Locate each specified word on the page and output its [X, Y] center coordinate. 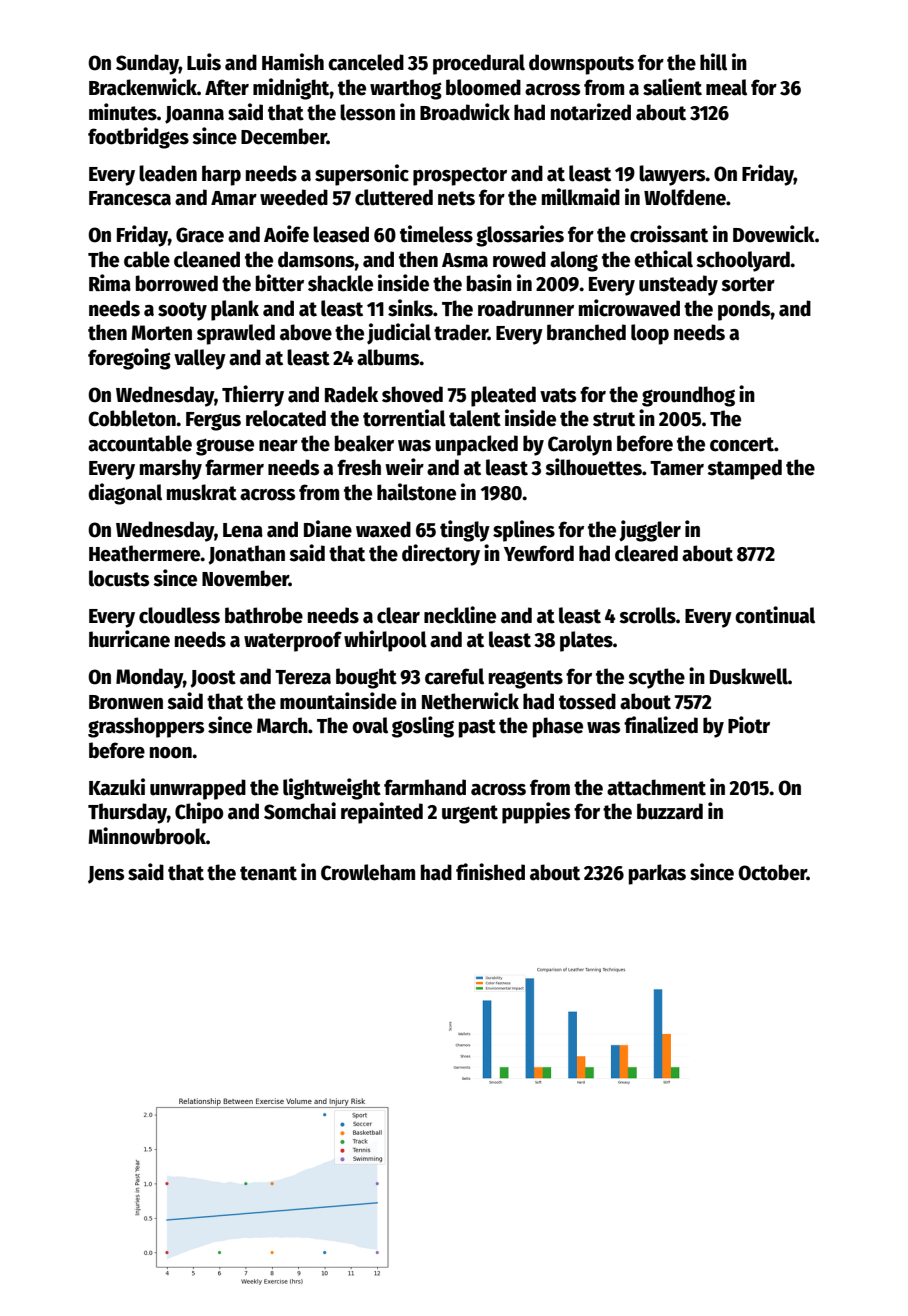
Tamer [677, 468]
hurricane [129, 639]
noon [171, 753]
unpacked [476, 445]
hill [713, 62]
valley [200, 359]
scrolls [647, 615]
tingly [465, 531]
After [227, 87]
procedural [479, 64]
